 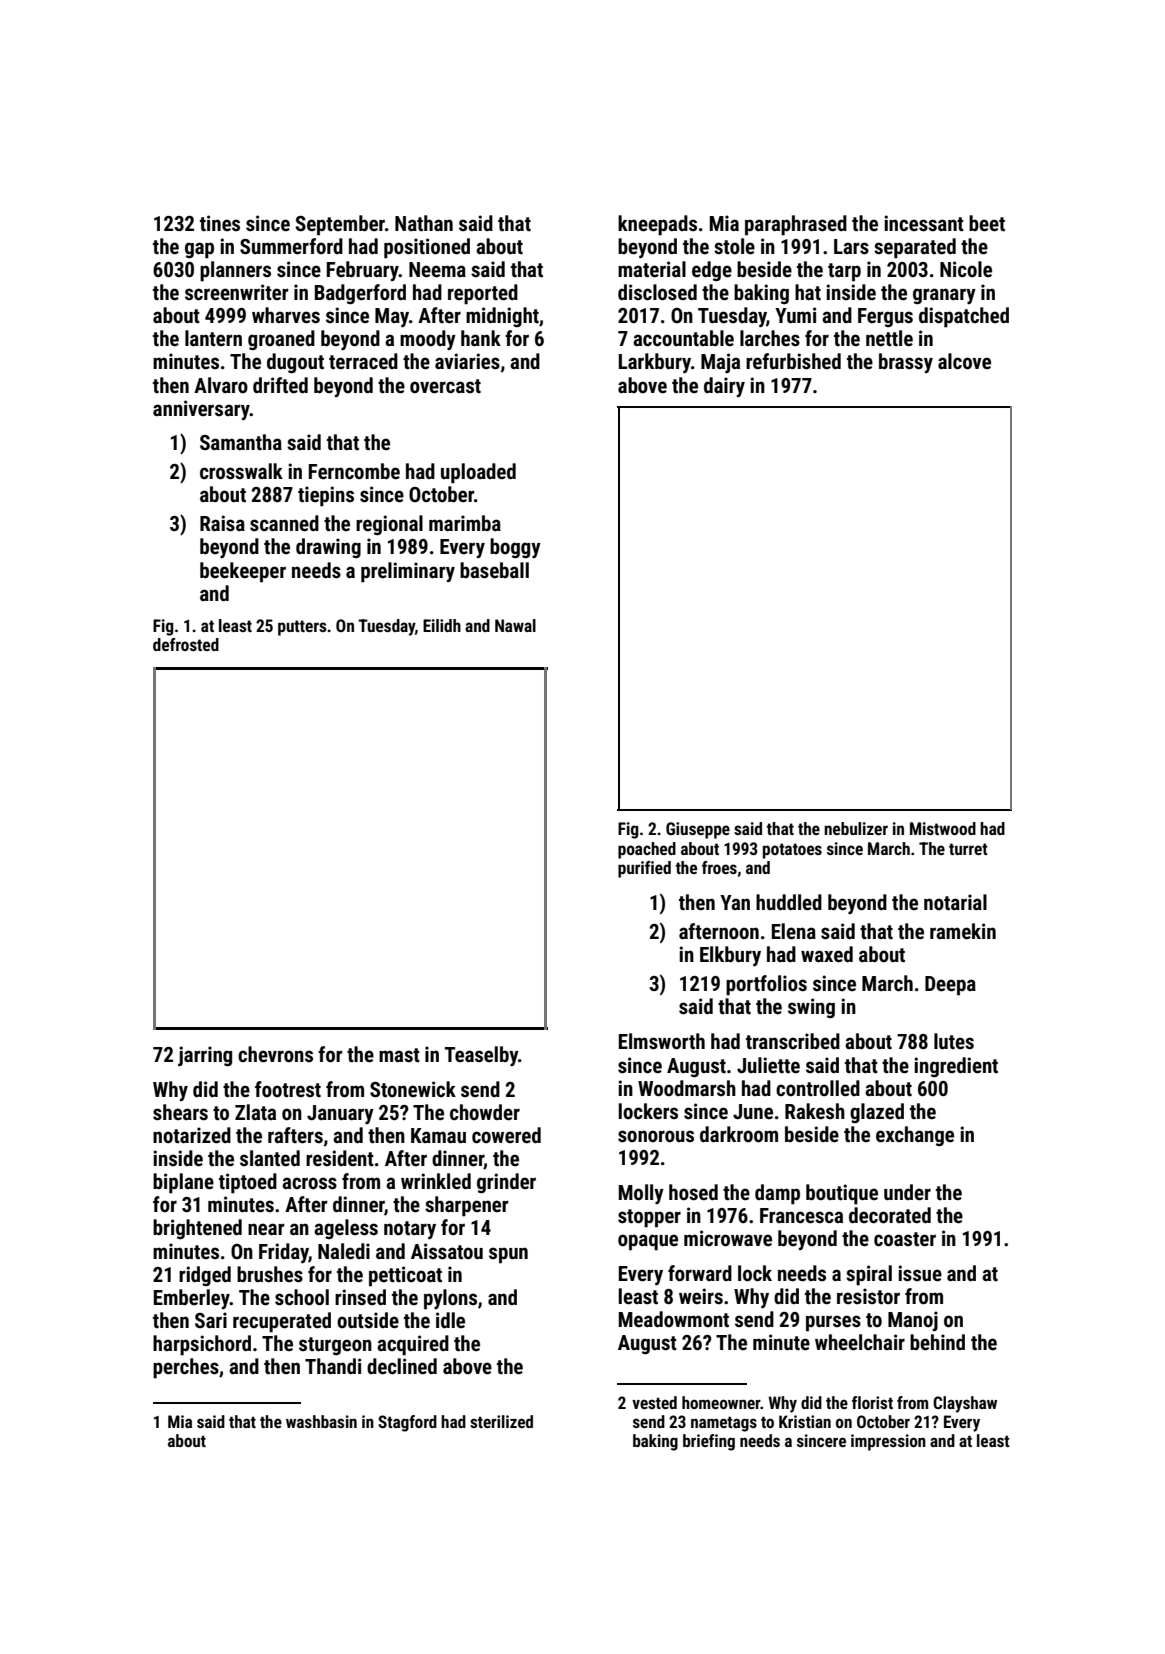 I want to click on Deepa, so click(x=950, y=986).
